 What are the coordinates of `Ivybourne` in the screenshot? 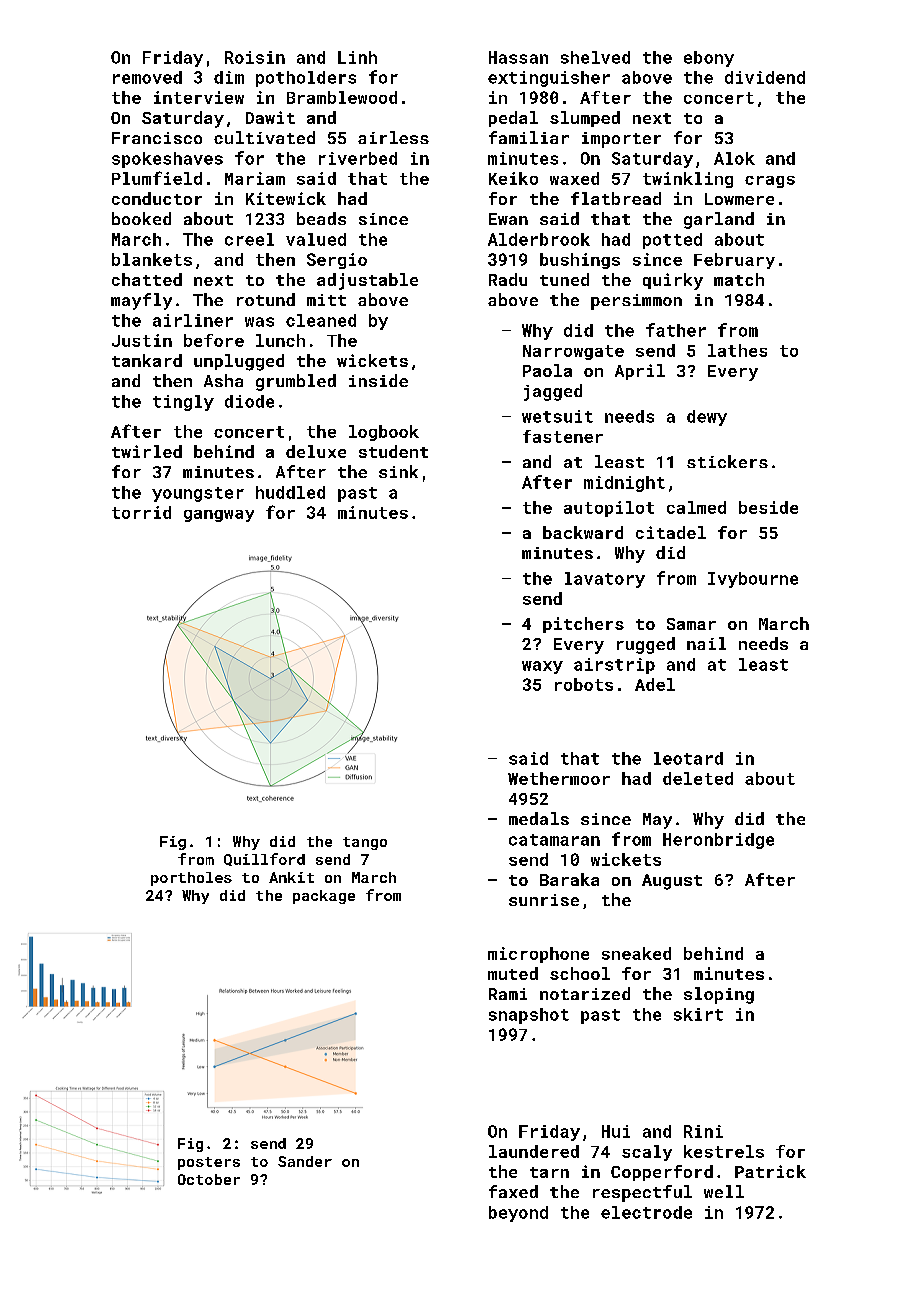 It's located at (753, 580).
